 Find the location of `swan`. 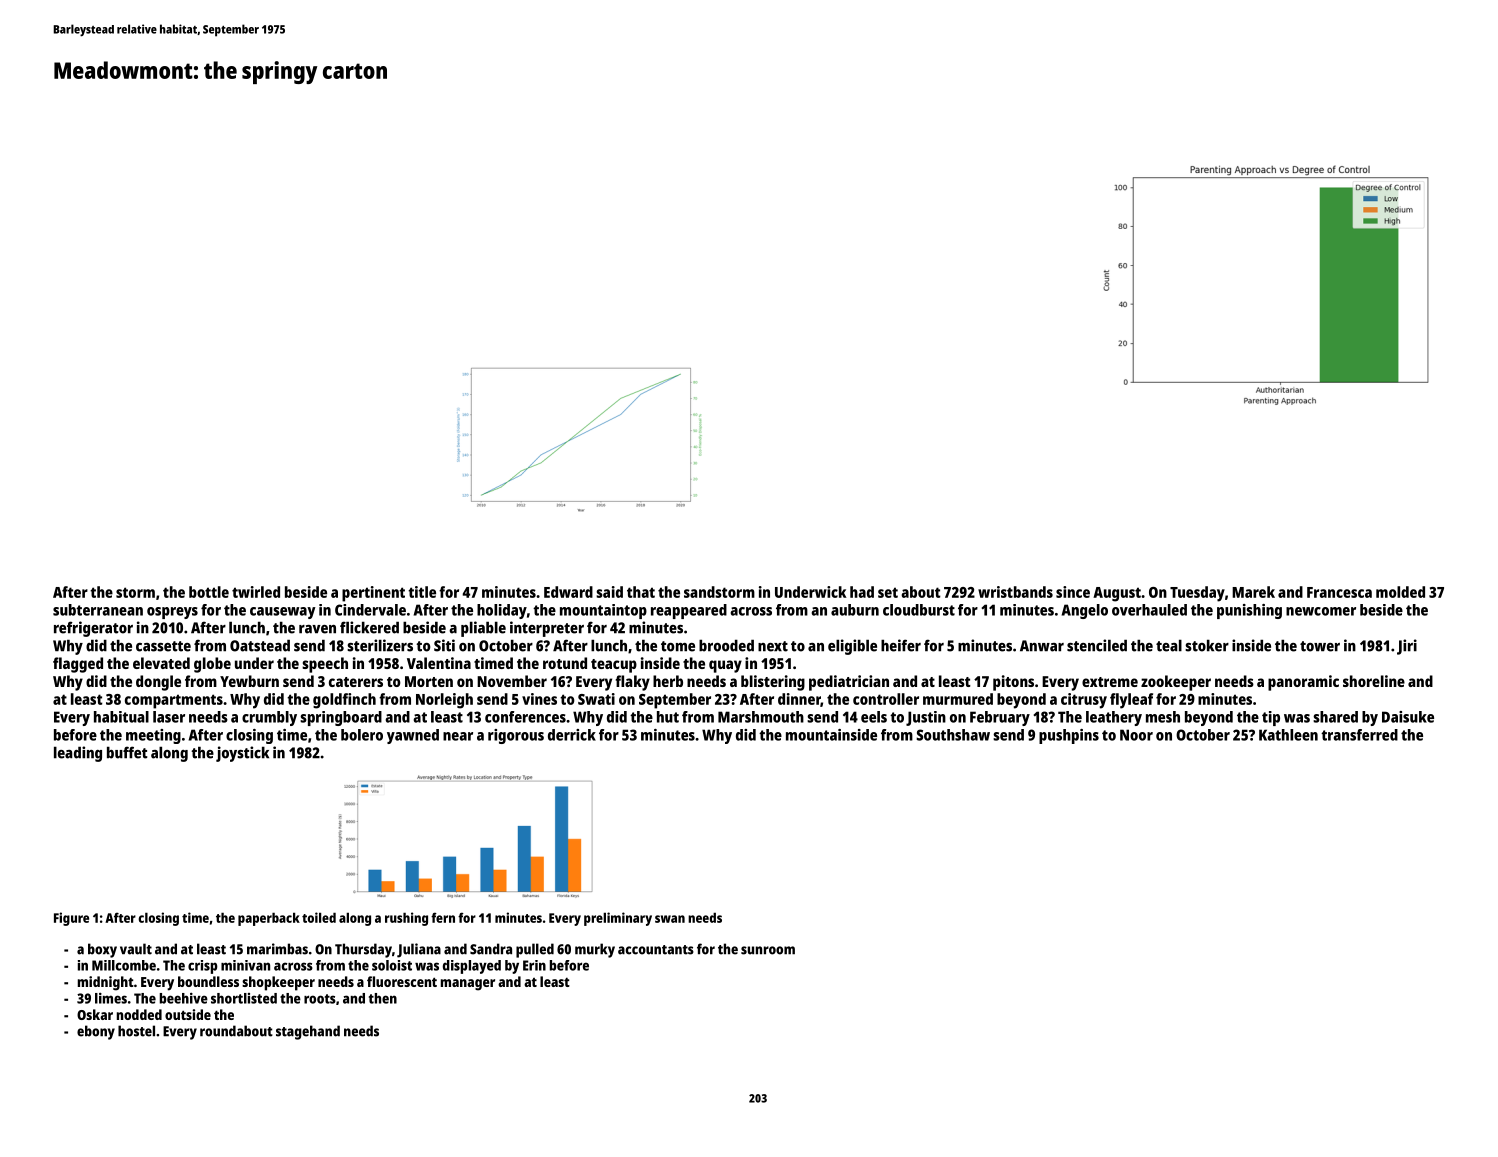

swan is located at coordinates (670, 919).
